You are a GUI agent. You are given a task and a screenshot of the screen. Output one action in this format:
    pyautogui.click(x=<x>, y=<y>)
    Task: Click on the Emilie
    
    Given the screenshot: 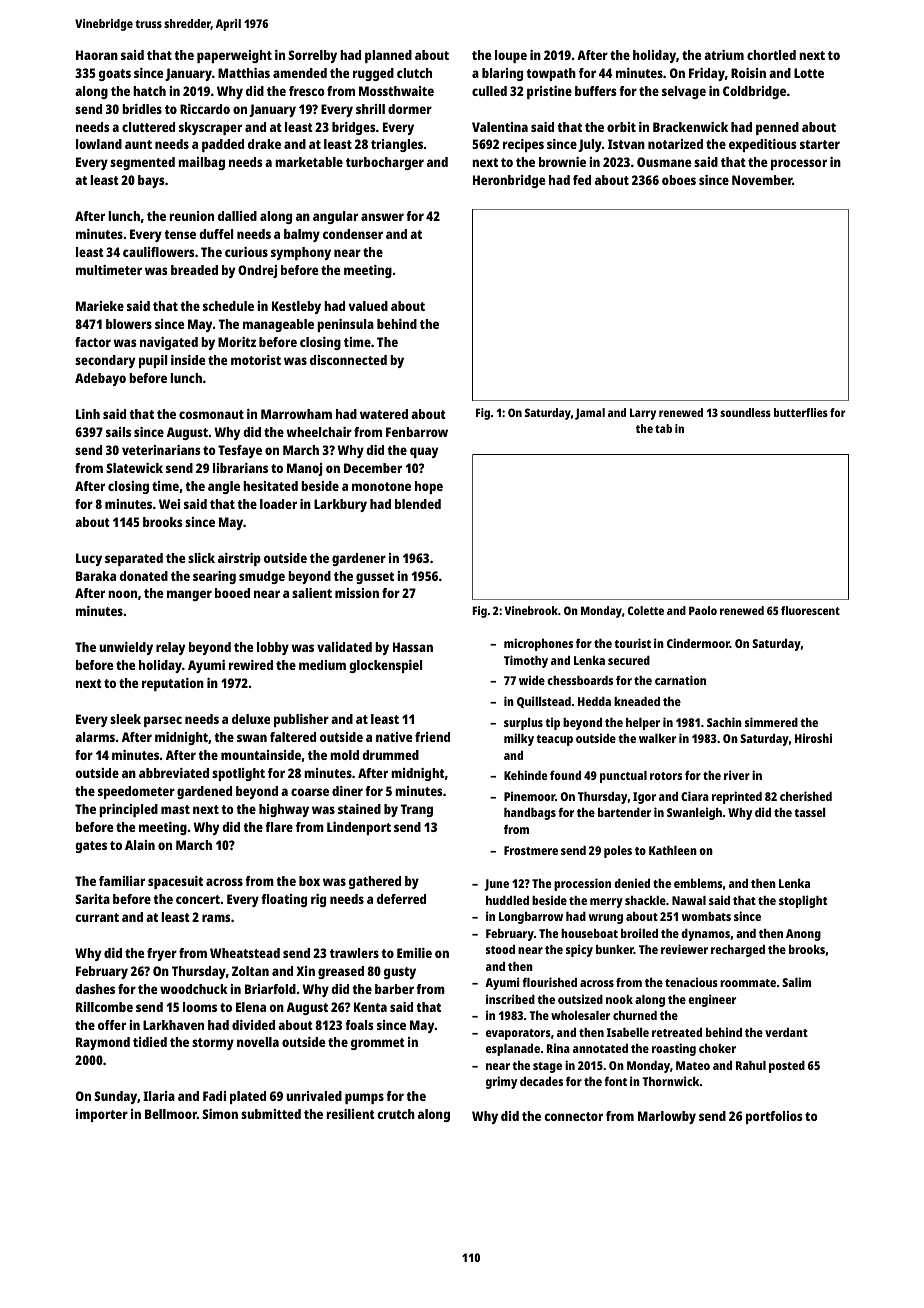 What is the action you would take?
    pyautogui.click(x=414, y=953)
